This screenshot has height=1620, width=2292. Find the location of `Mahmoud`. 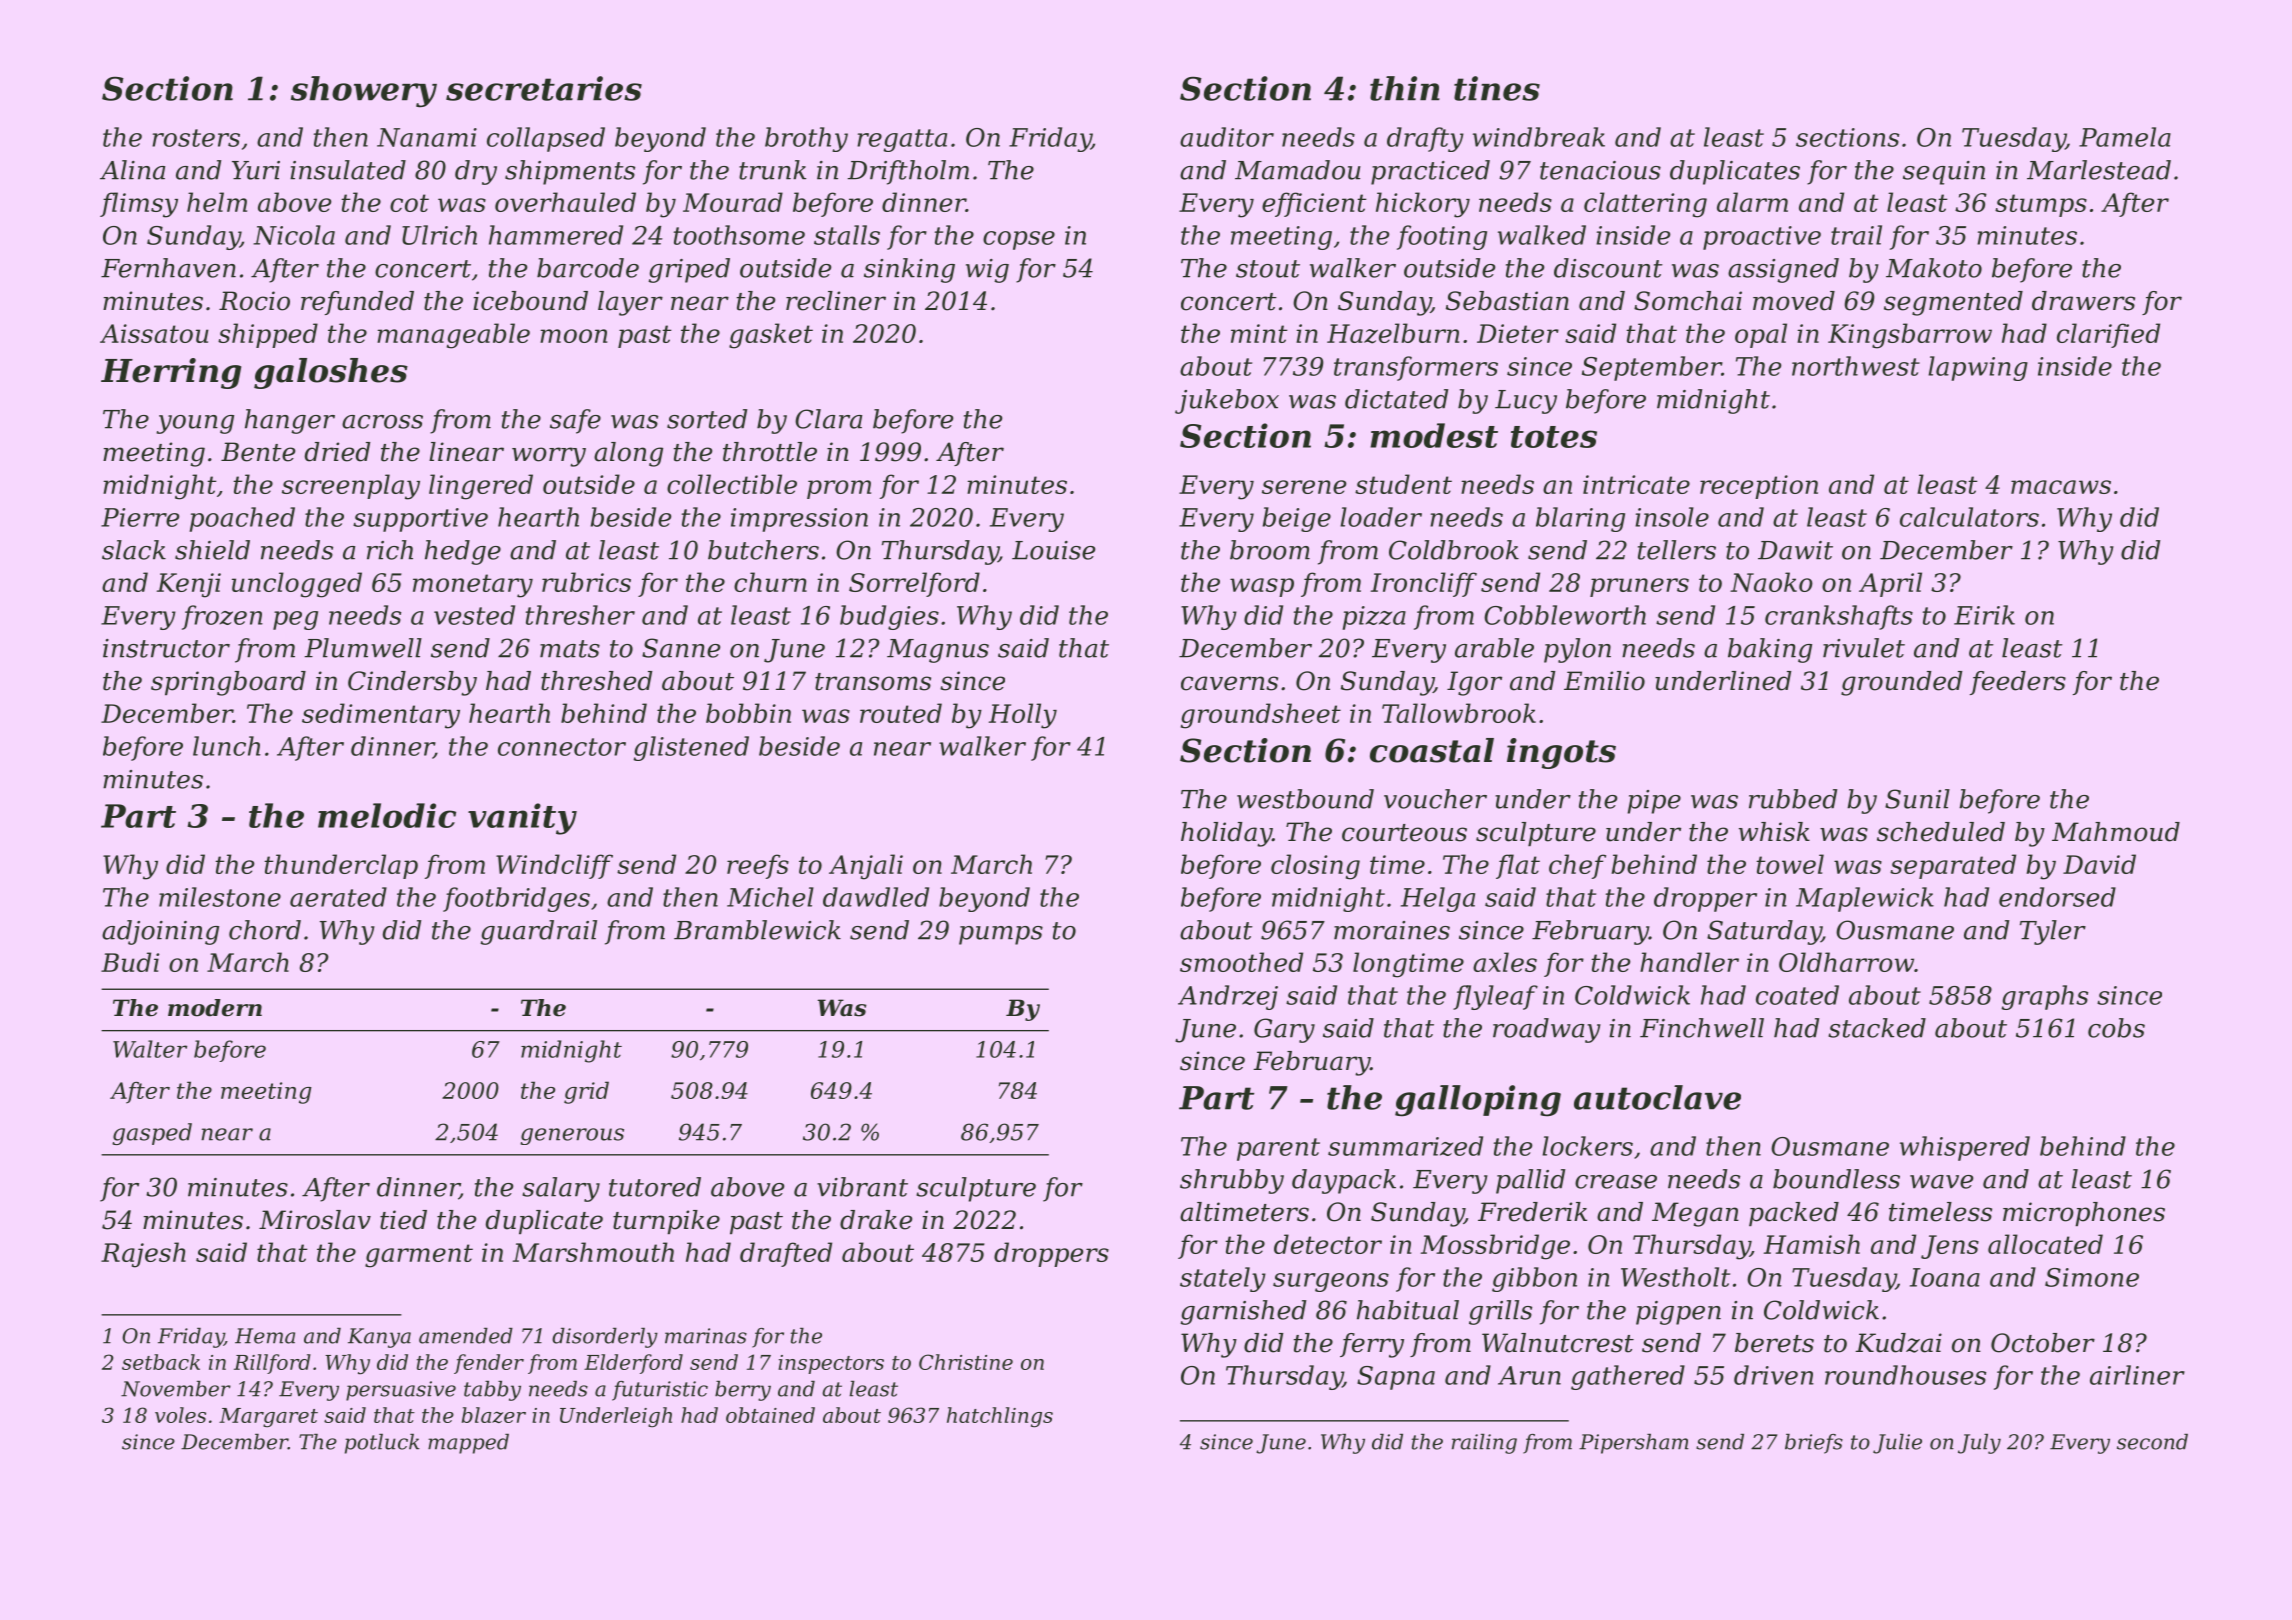

Mahmoud is located at coordinates (2116, 832).
